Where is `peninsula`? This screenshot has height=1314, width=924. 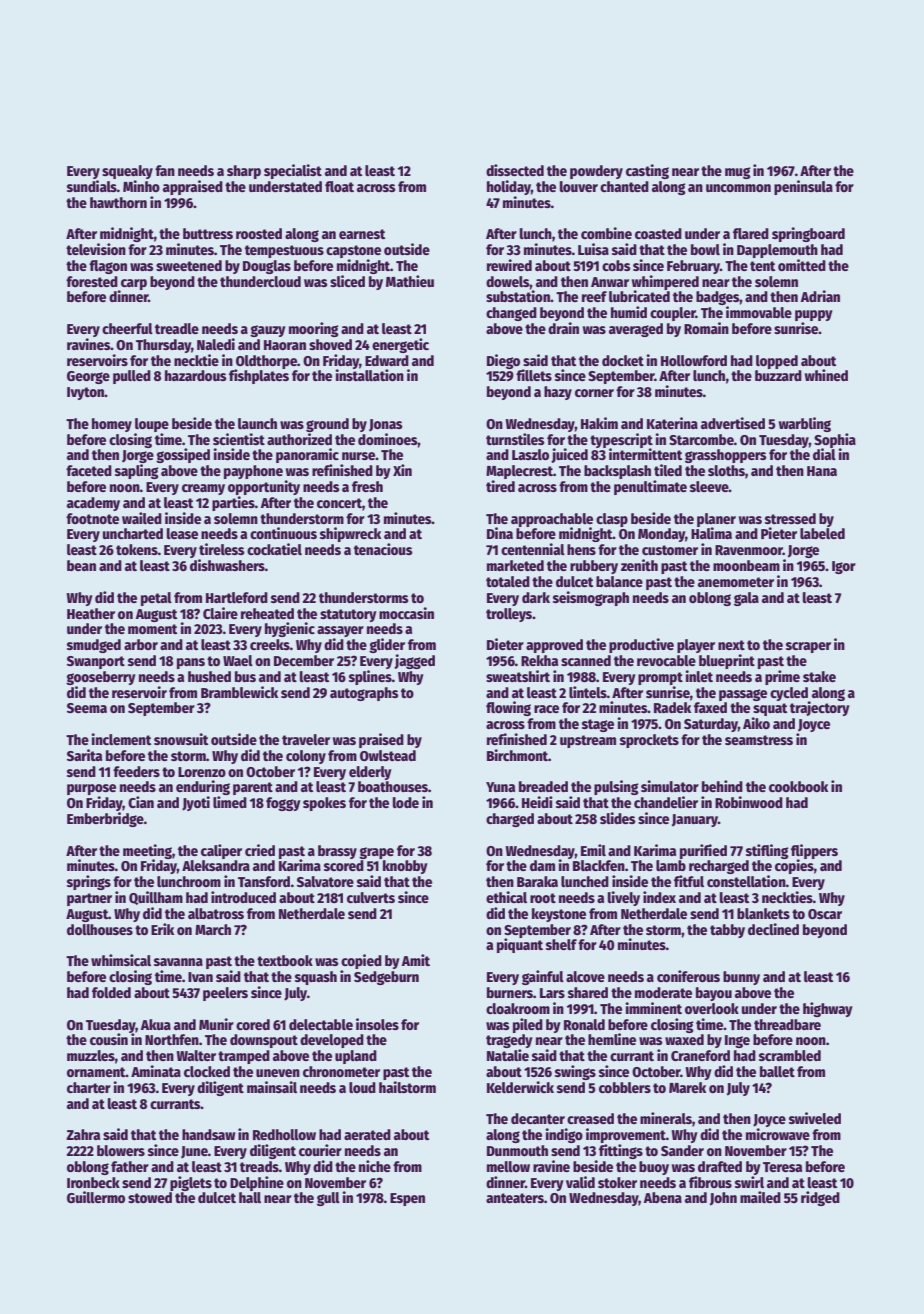
peninsula is located at coordinates (803, 187).
